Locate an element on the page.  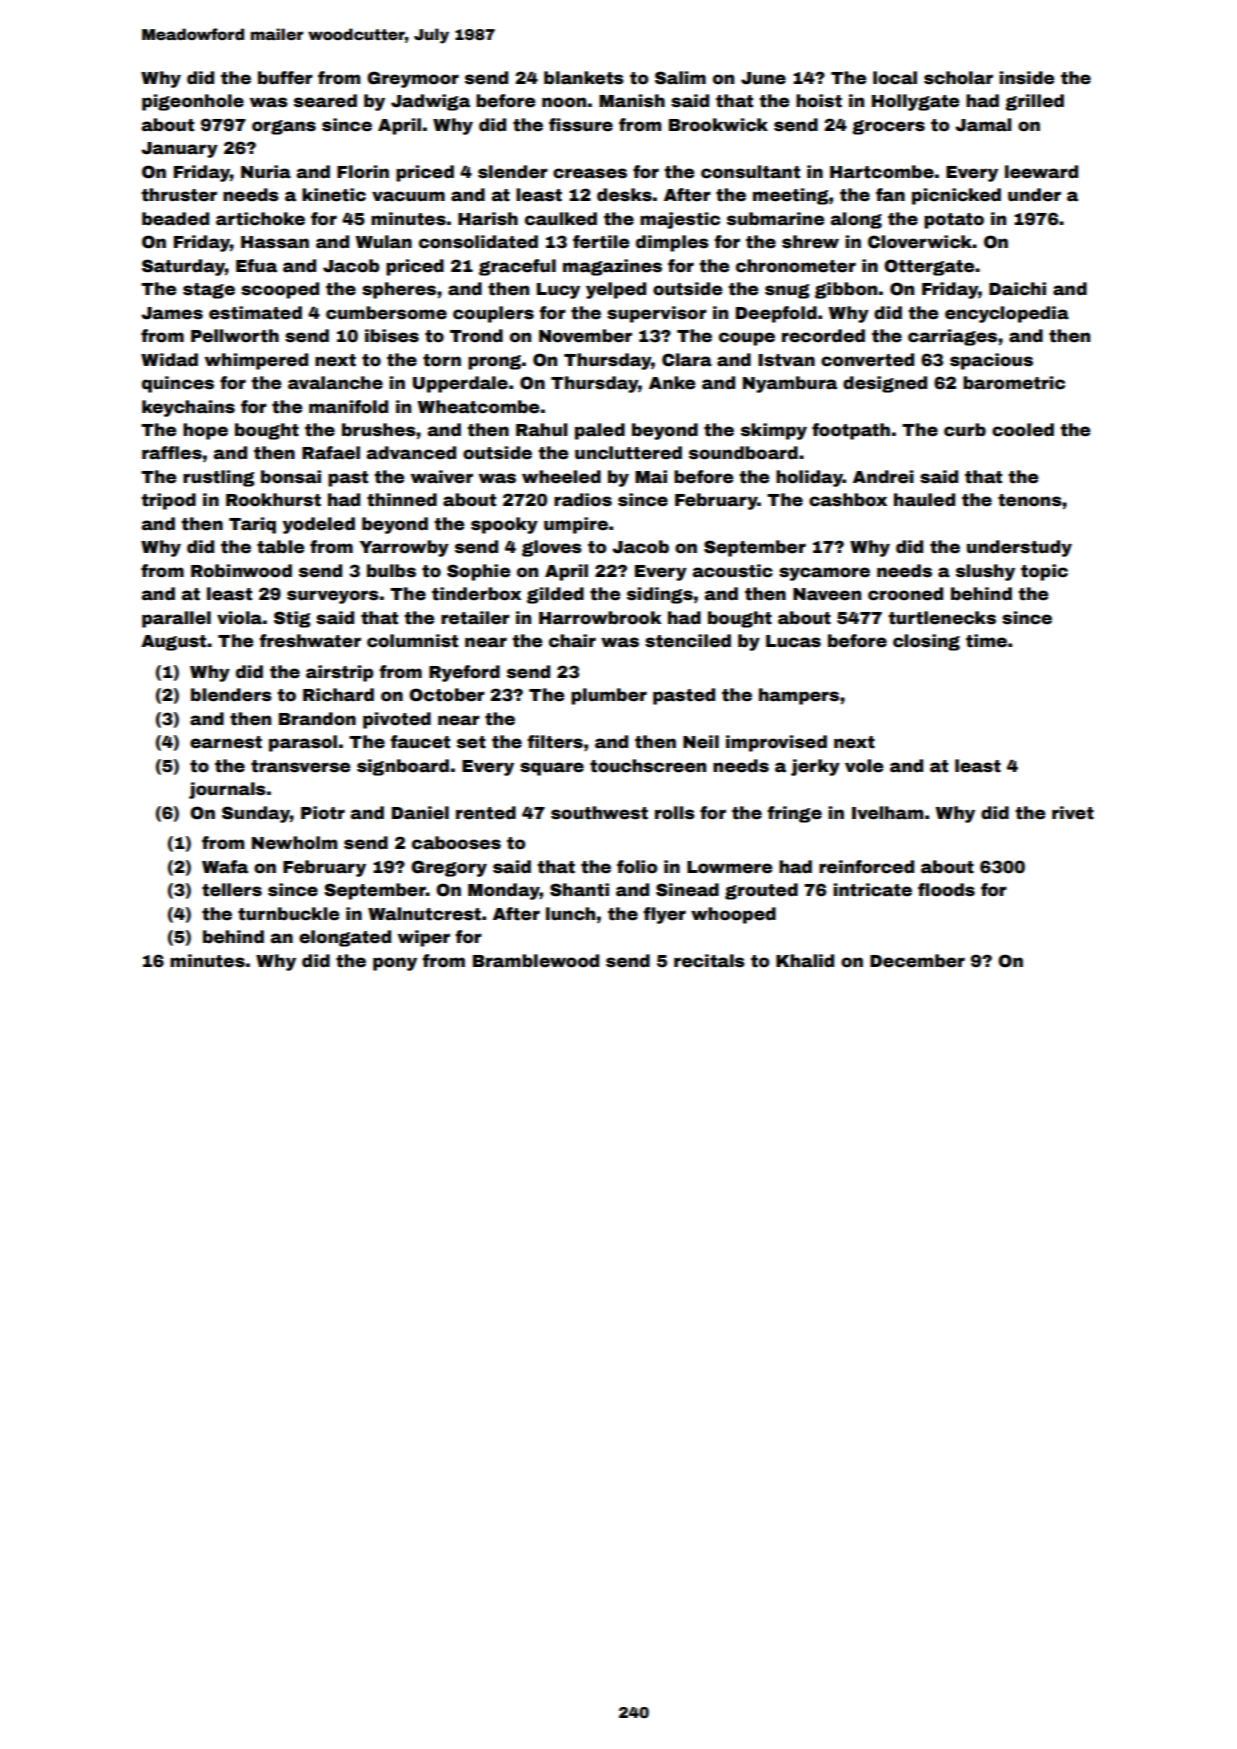
tinderbox is located at coordinates (476, 594).
